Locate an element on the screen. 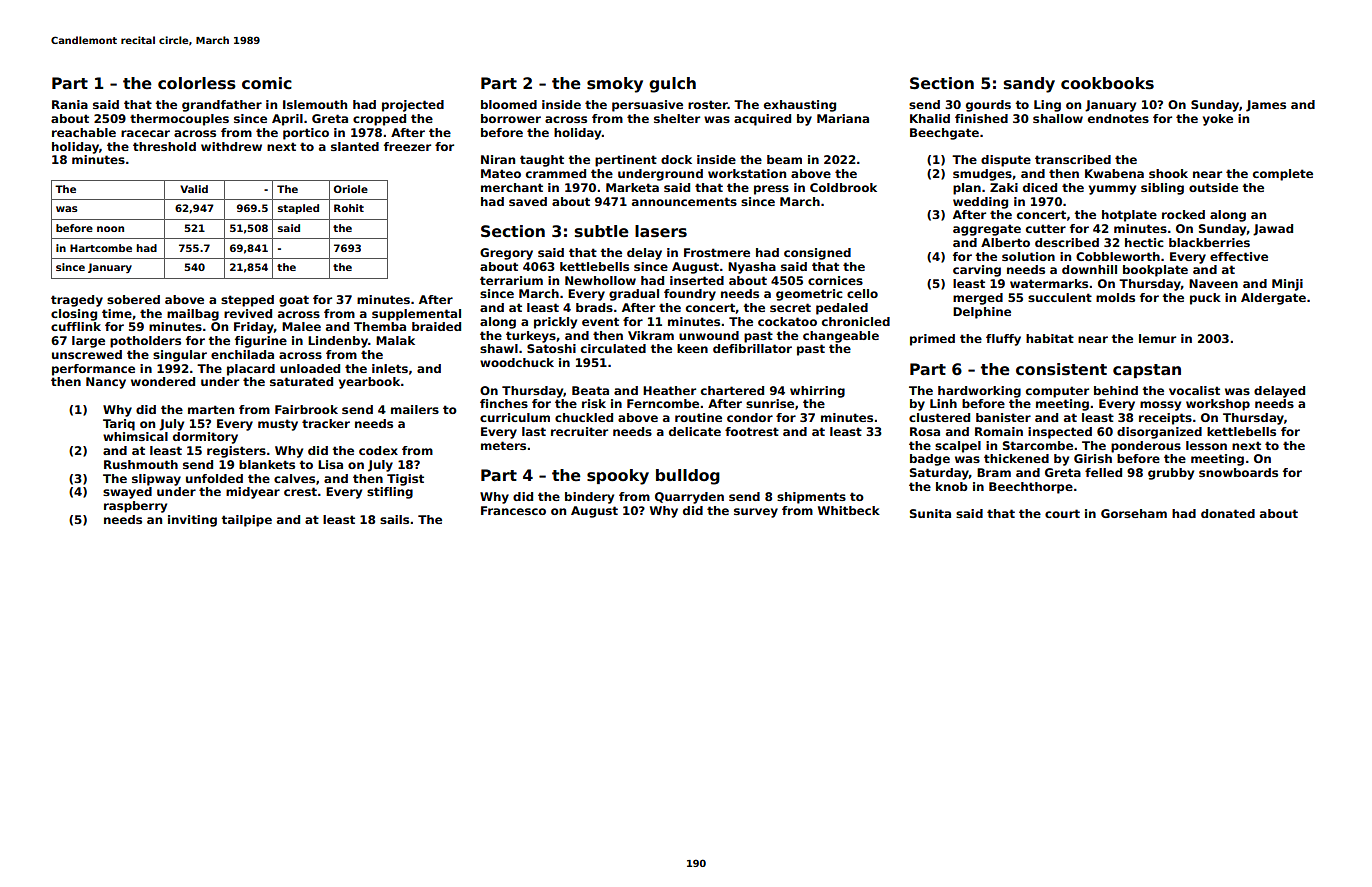 Image resolution: width=1372 pixels, height=887 pixels. sobered is located at coordinates (133, 299).
